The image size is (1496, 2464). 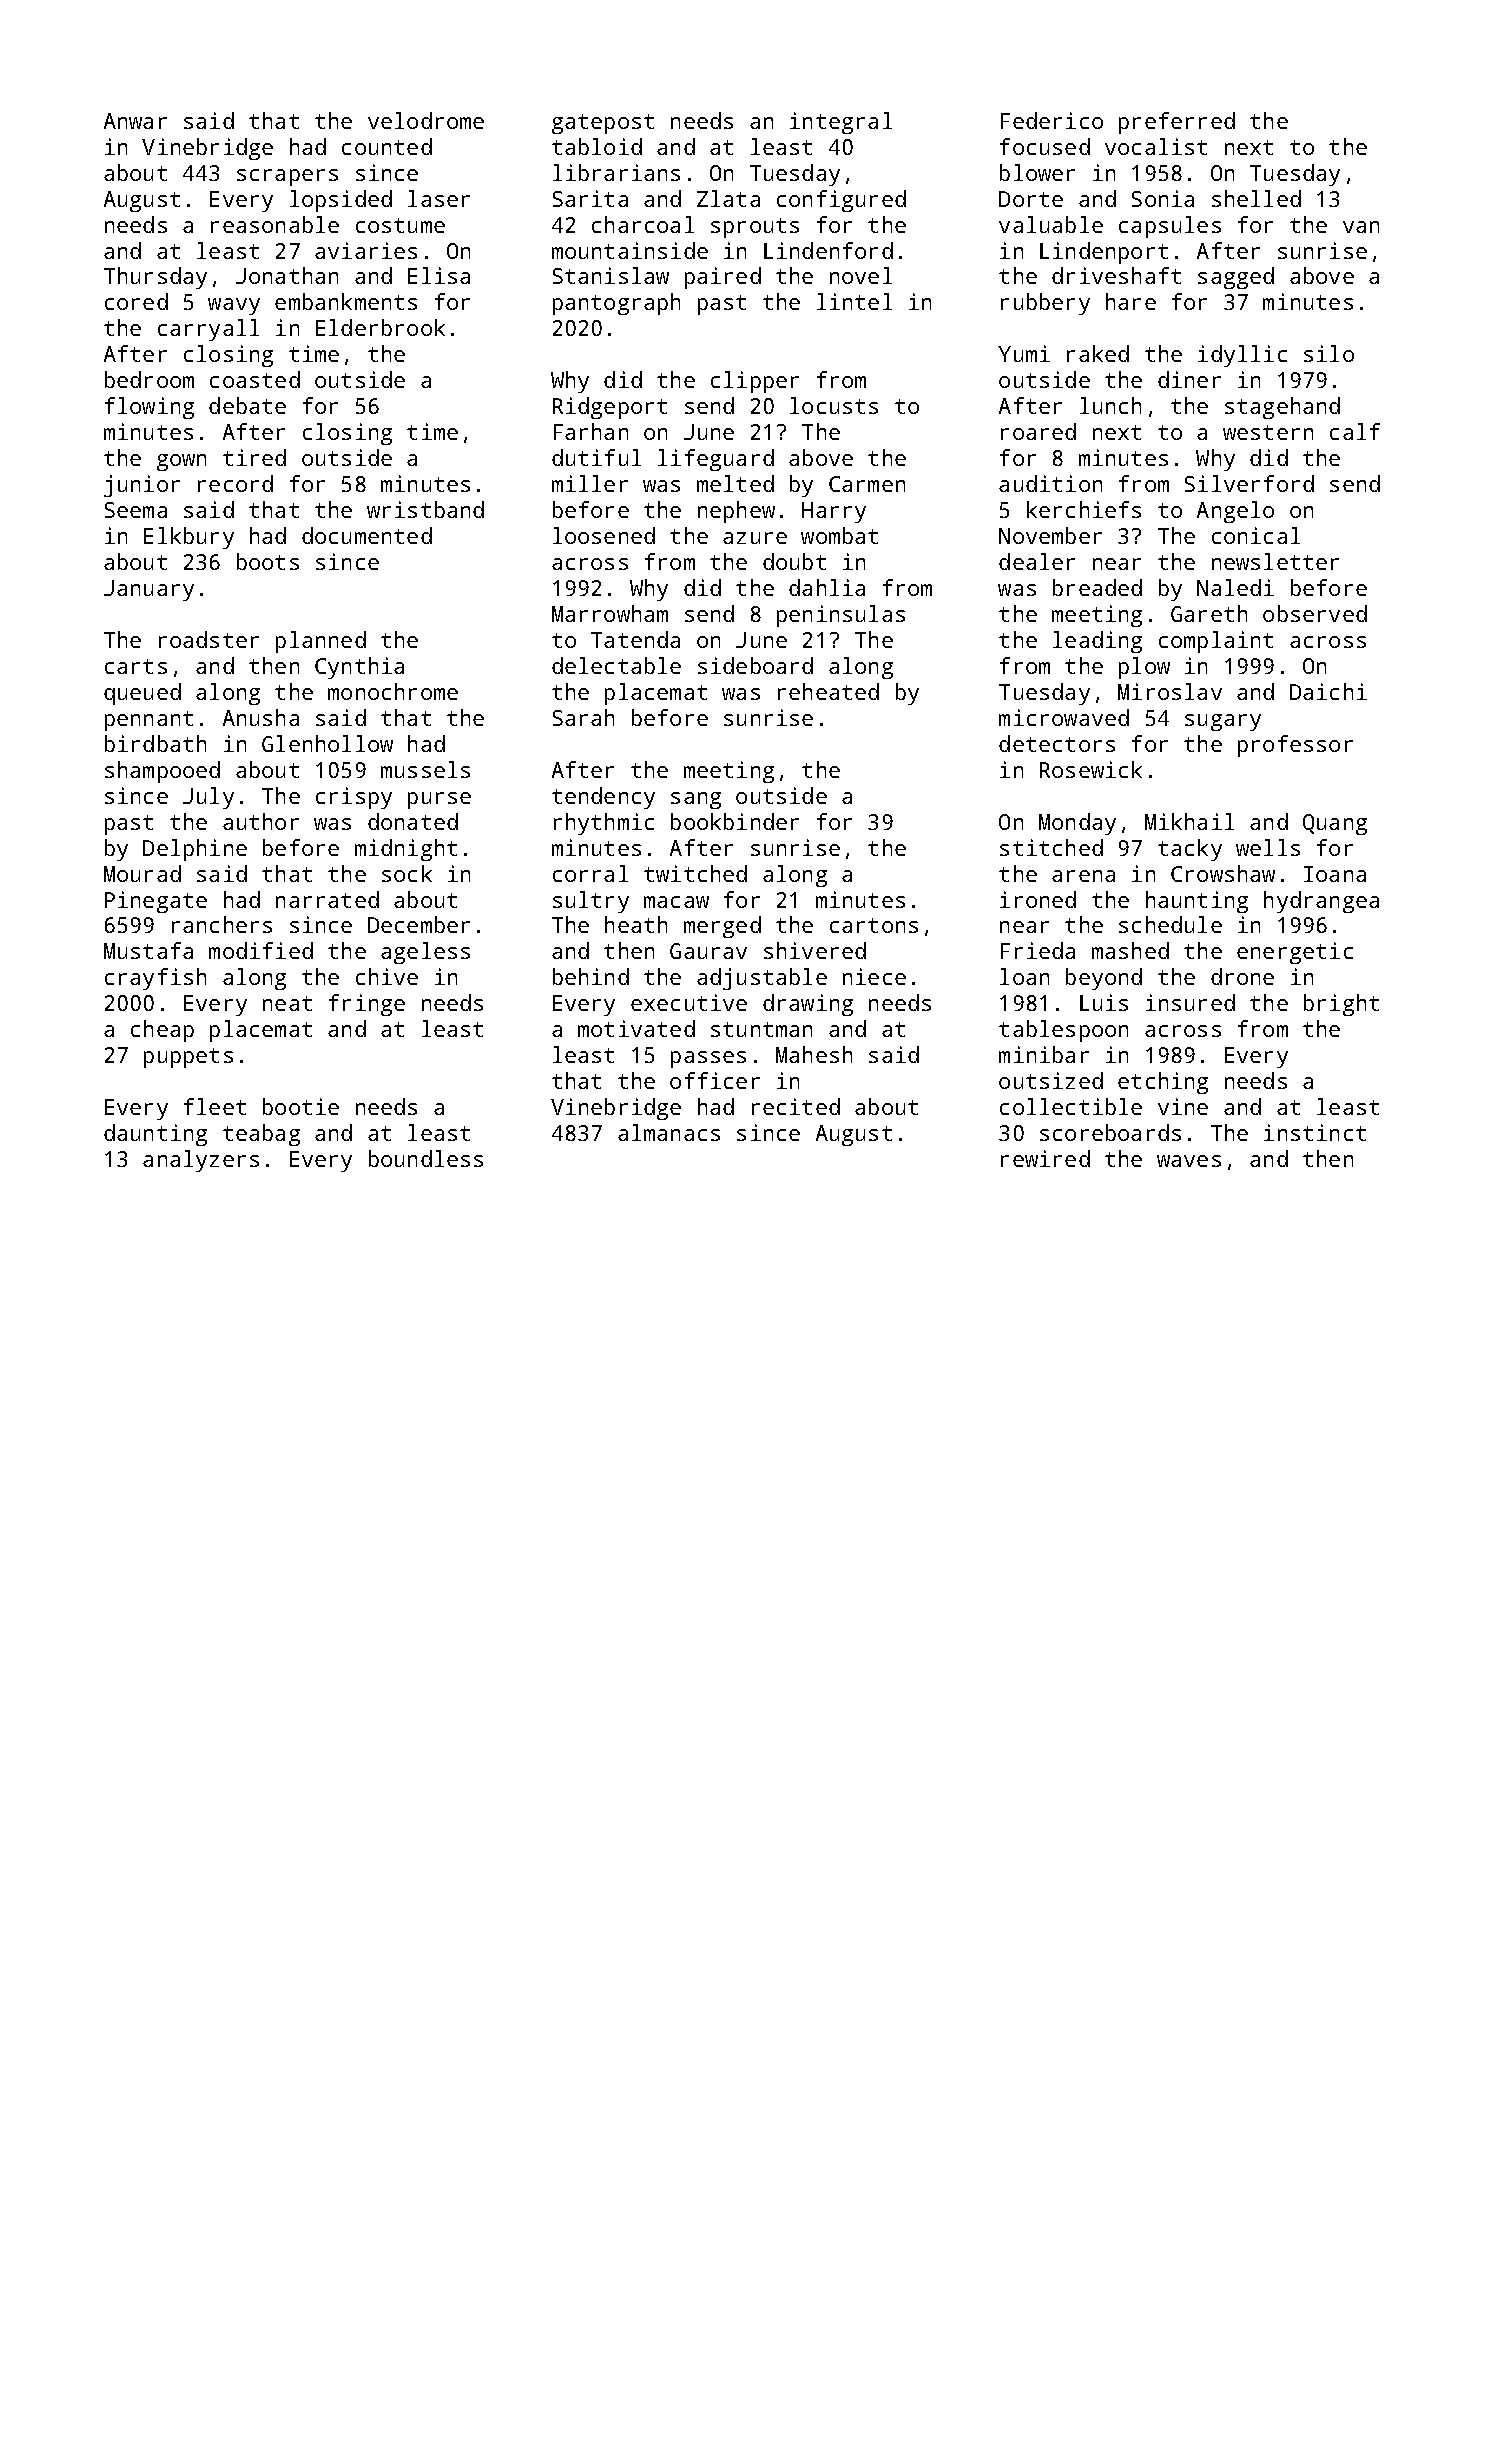 What do you see at coordinates (591, 976) in the screenshot?
I see `behind` at bounding box center [591, 976].
